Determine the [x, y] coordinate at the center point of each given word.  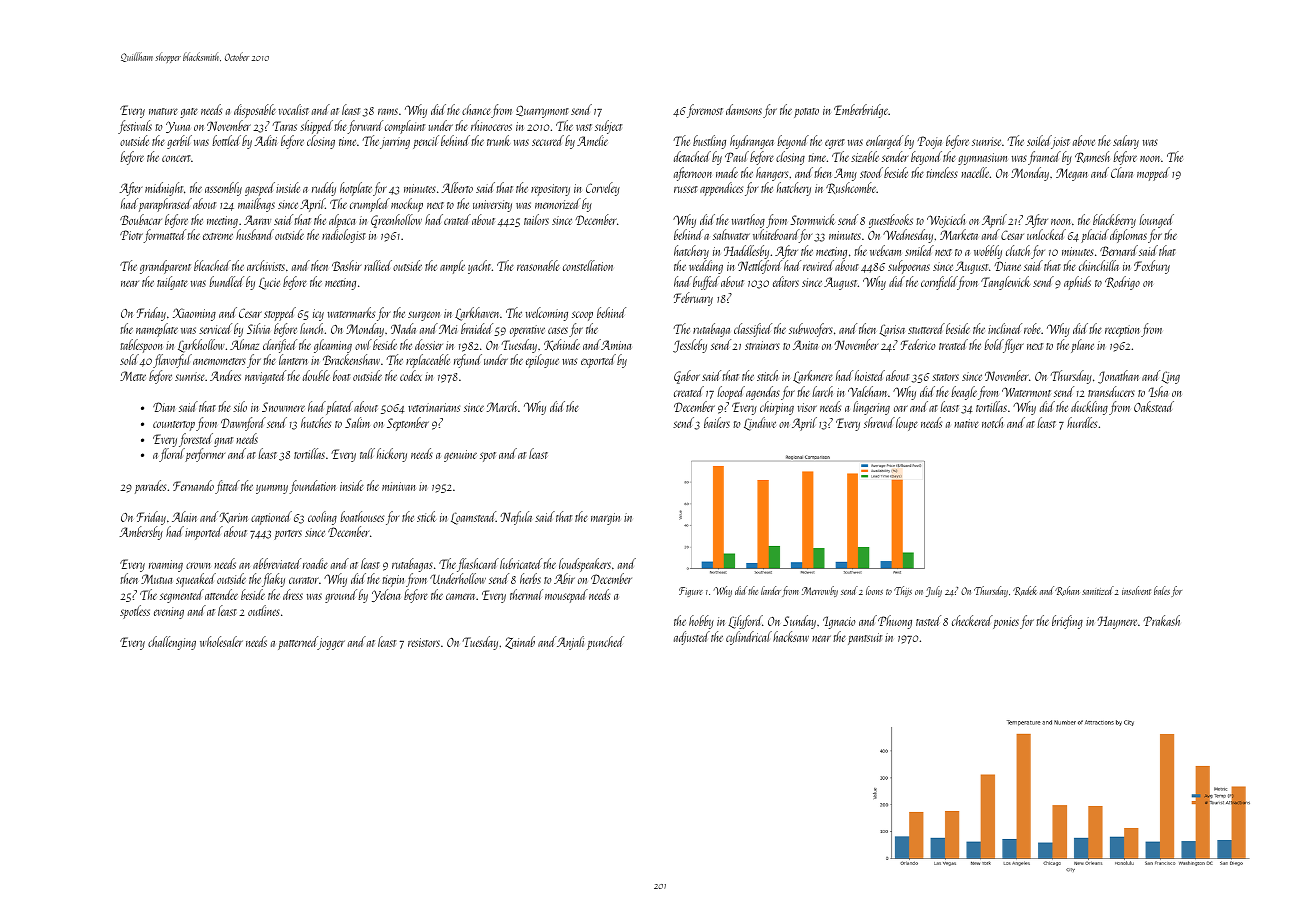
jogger [331, 644]
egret [835, 144]
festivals [135, 127]
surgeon [424, 316]
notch [992, 422]
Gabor [687, 377]
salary [1126, 142]
